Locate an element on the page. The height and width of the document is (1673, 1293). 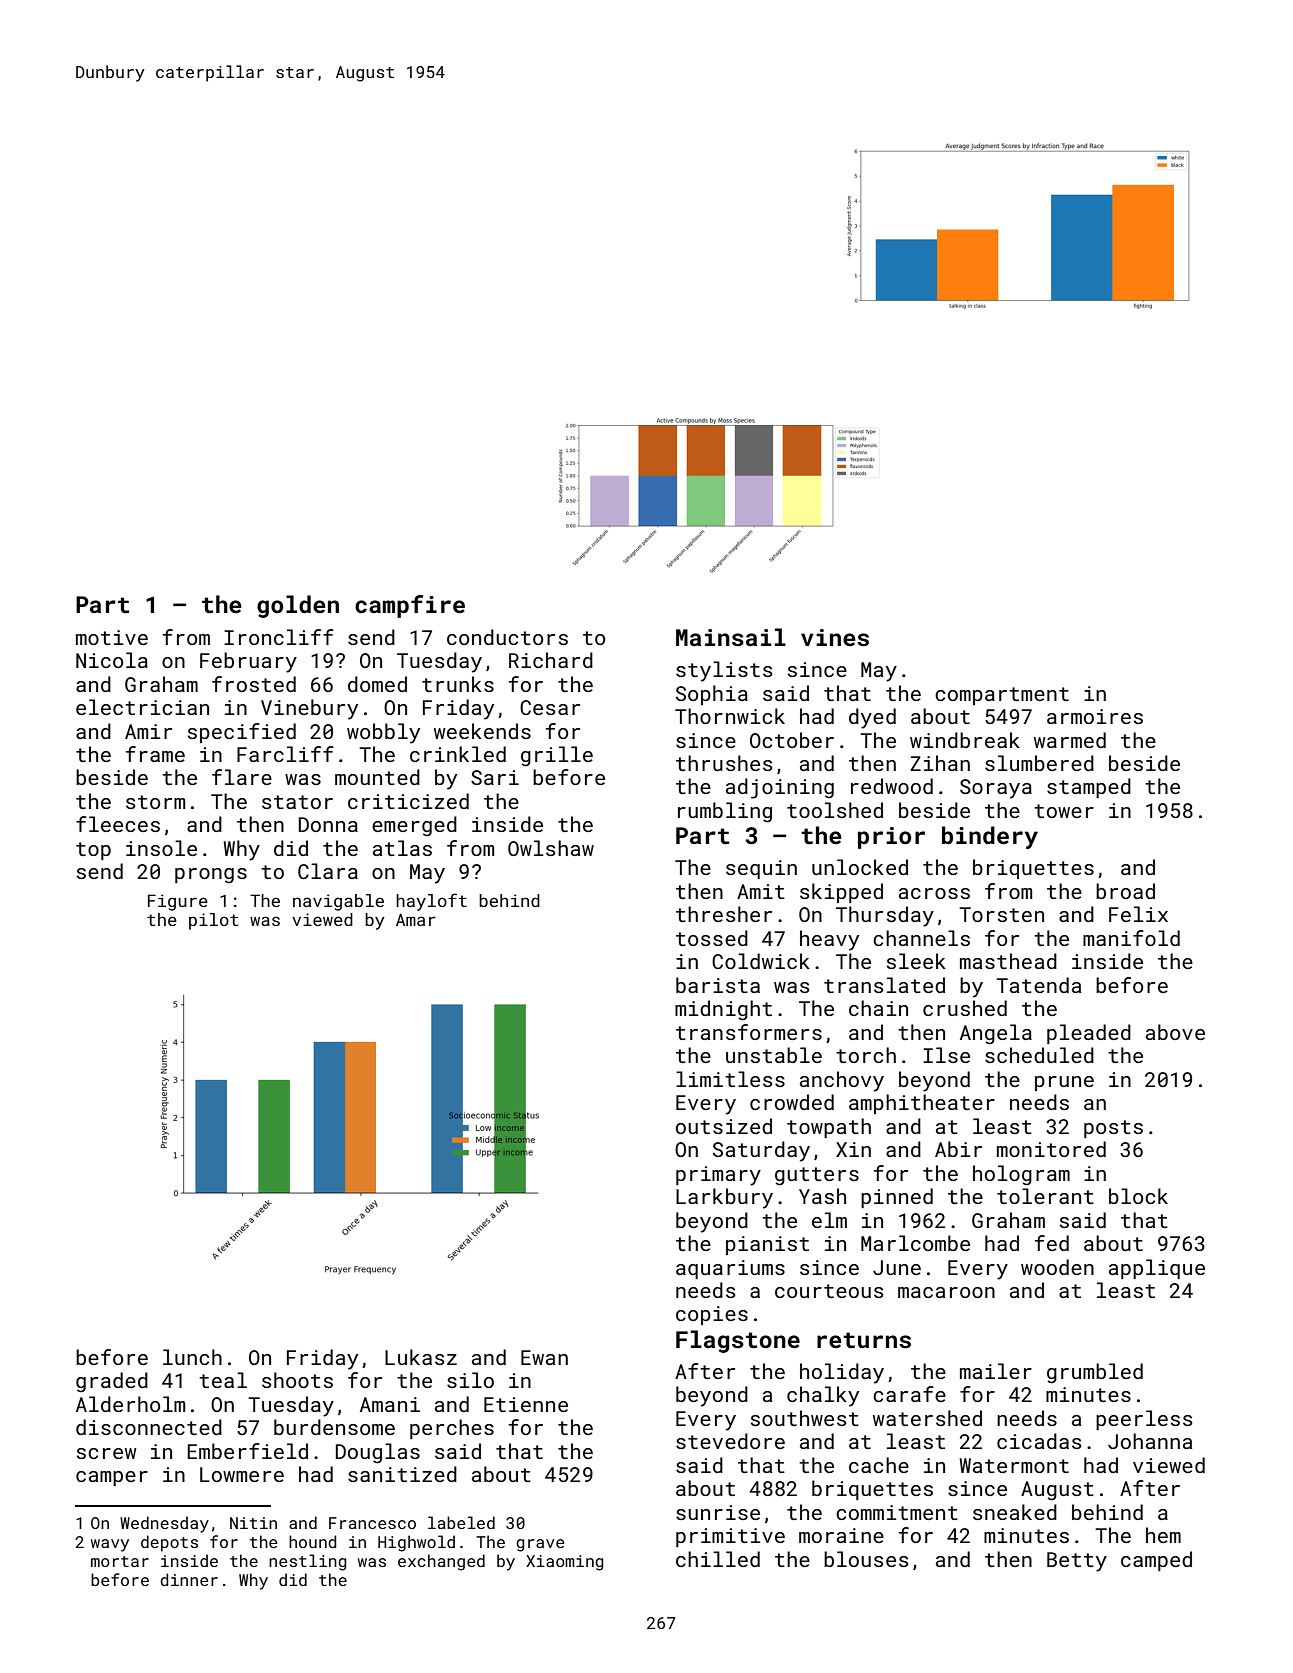
outsized is located at coordinates (724, 1126).
